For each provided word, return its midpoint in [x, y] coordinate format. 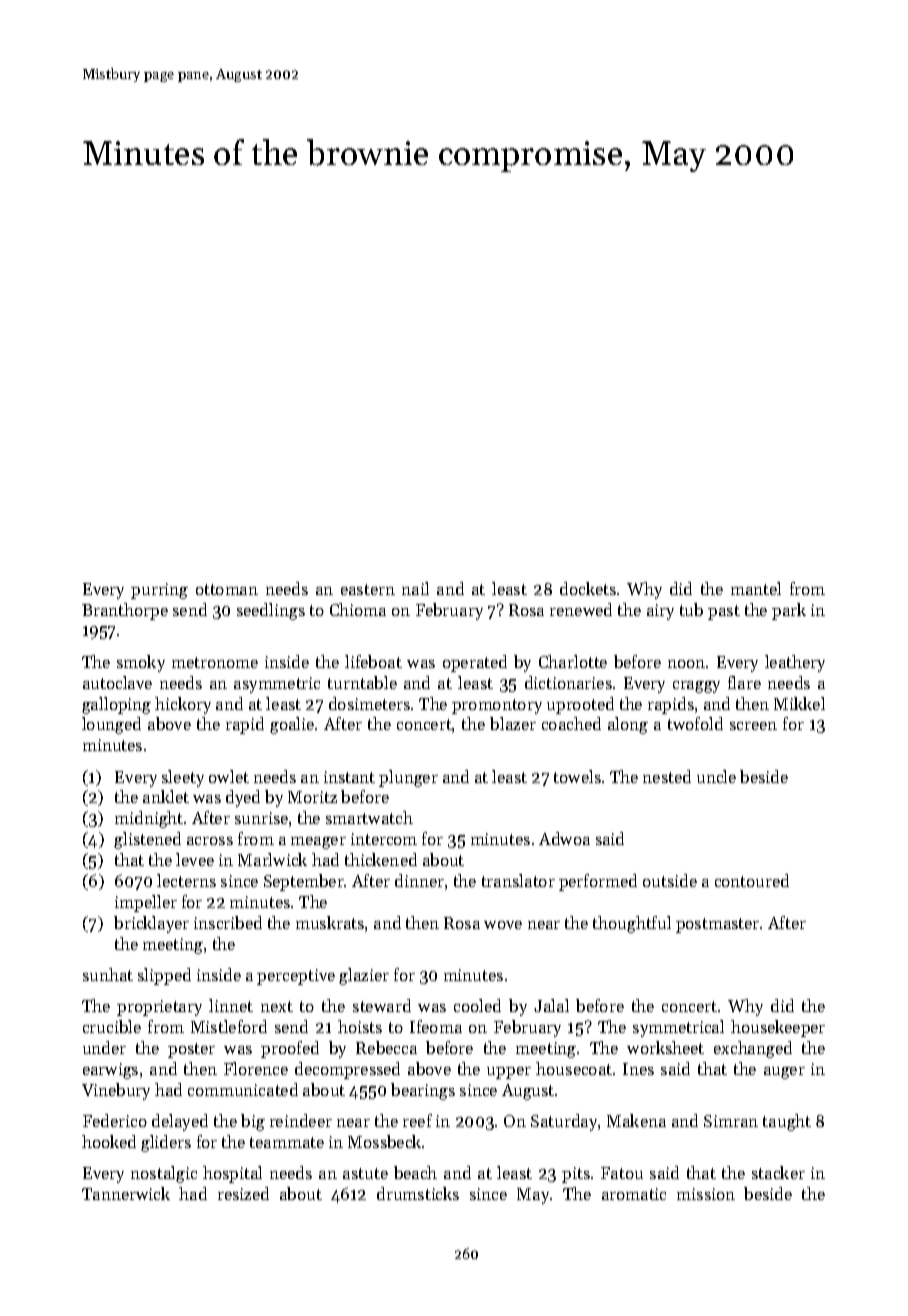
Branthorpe [125, 611]
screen [753, 726]
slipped [164, 976]
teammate [287, 1142]
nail [415, 588]
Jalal [551, 1005]
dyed [243, 798]
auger [784, 1073]
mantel [756, 588]
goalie [292, 725]
